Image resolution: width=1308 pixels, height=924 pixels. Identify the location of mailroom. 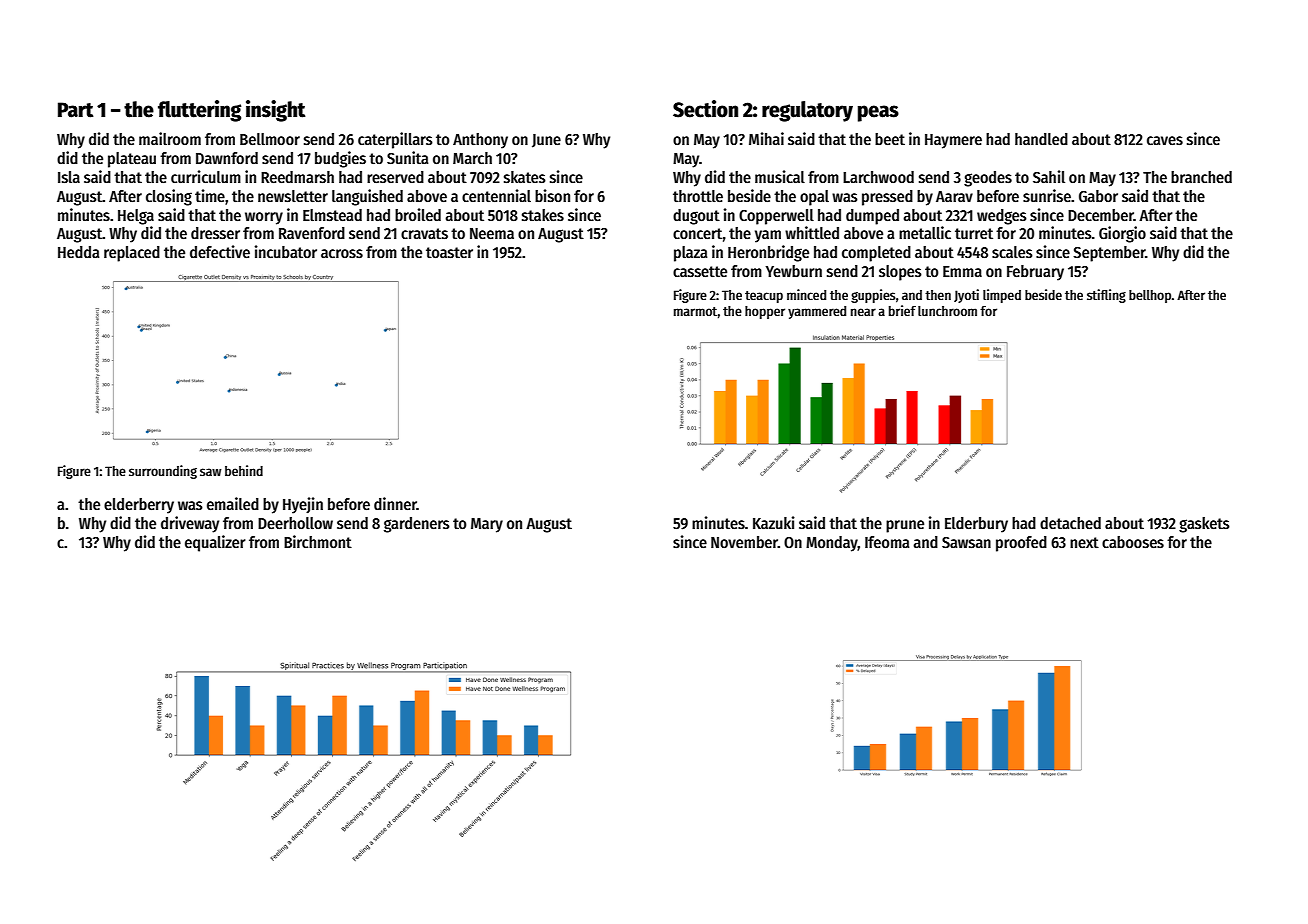
(170, 138).
